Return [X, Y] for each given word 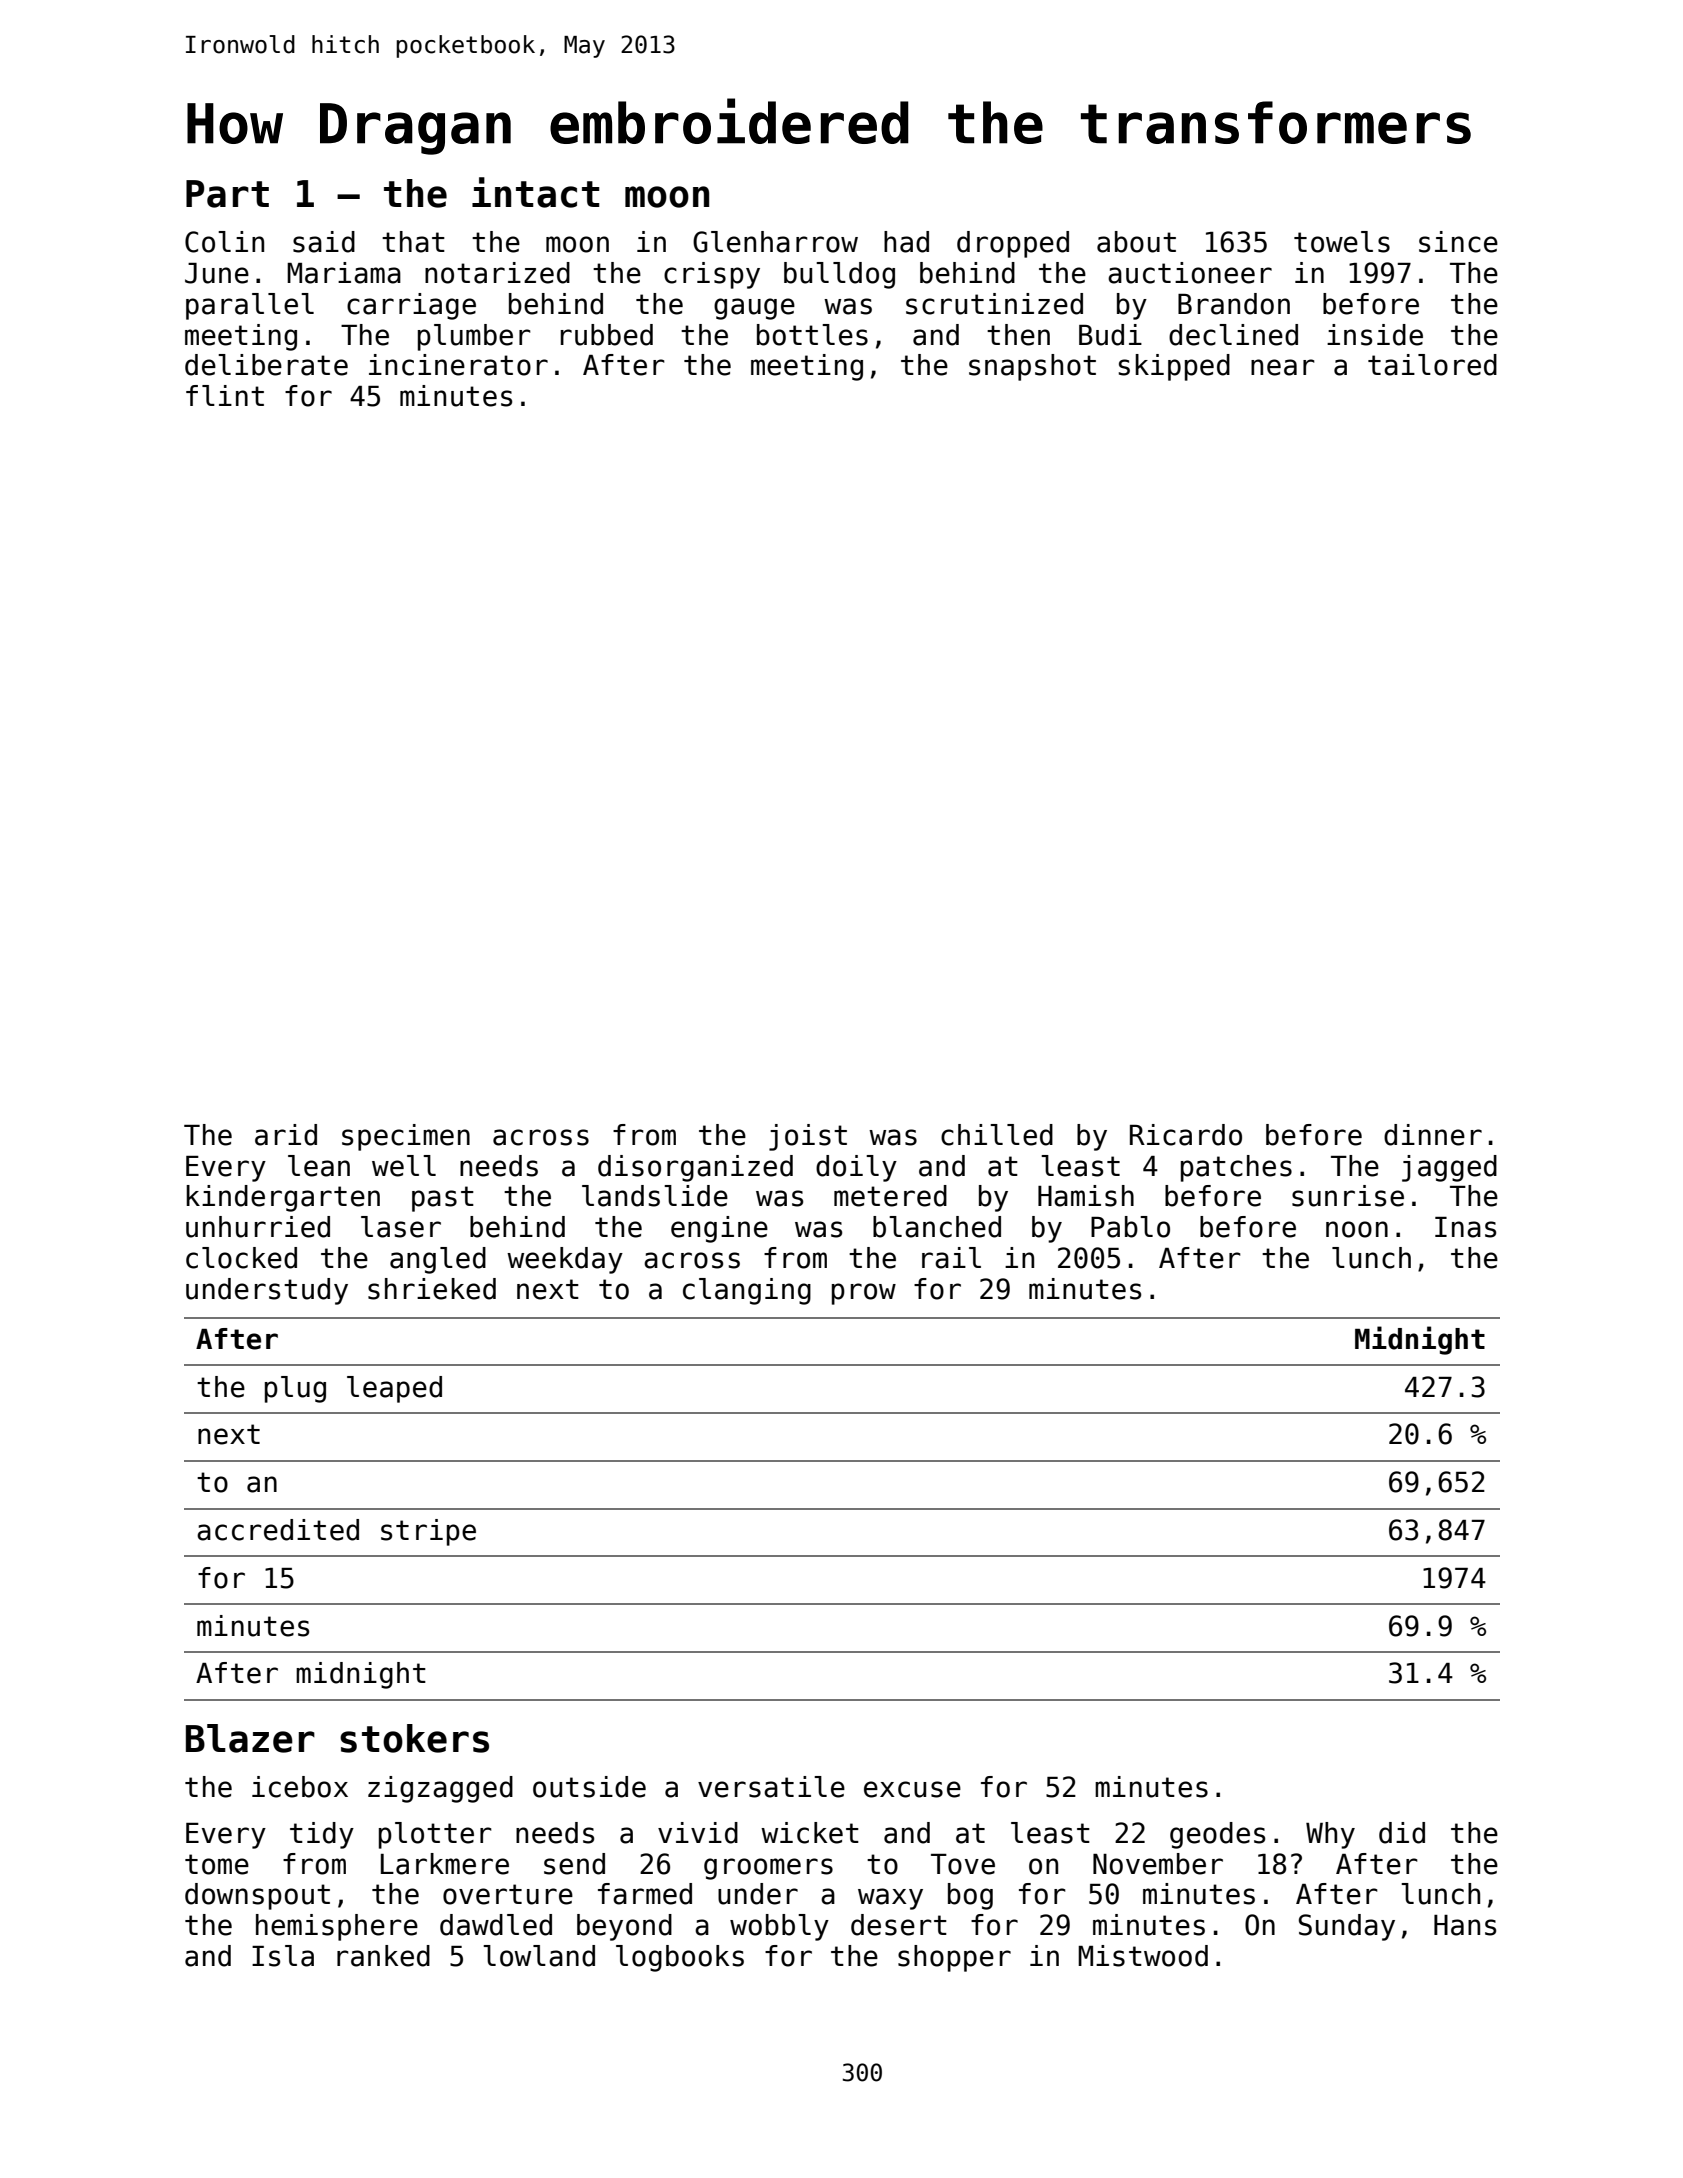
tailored [1432, 365]
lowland [539, 1956]
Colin [224, 242]
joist [808, 1137]
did [1402, 1833]
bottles [812, 335]
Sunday [1347, 1927]
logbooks [680, 1958]
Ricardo [1186, 1135]
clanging [747, 1291]
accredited [278, 1530]
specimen [406, 1137]
